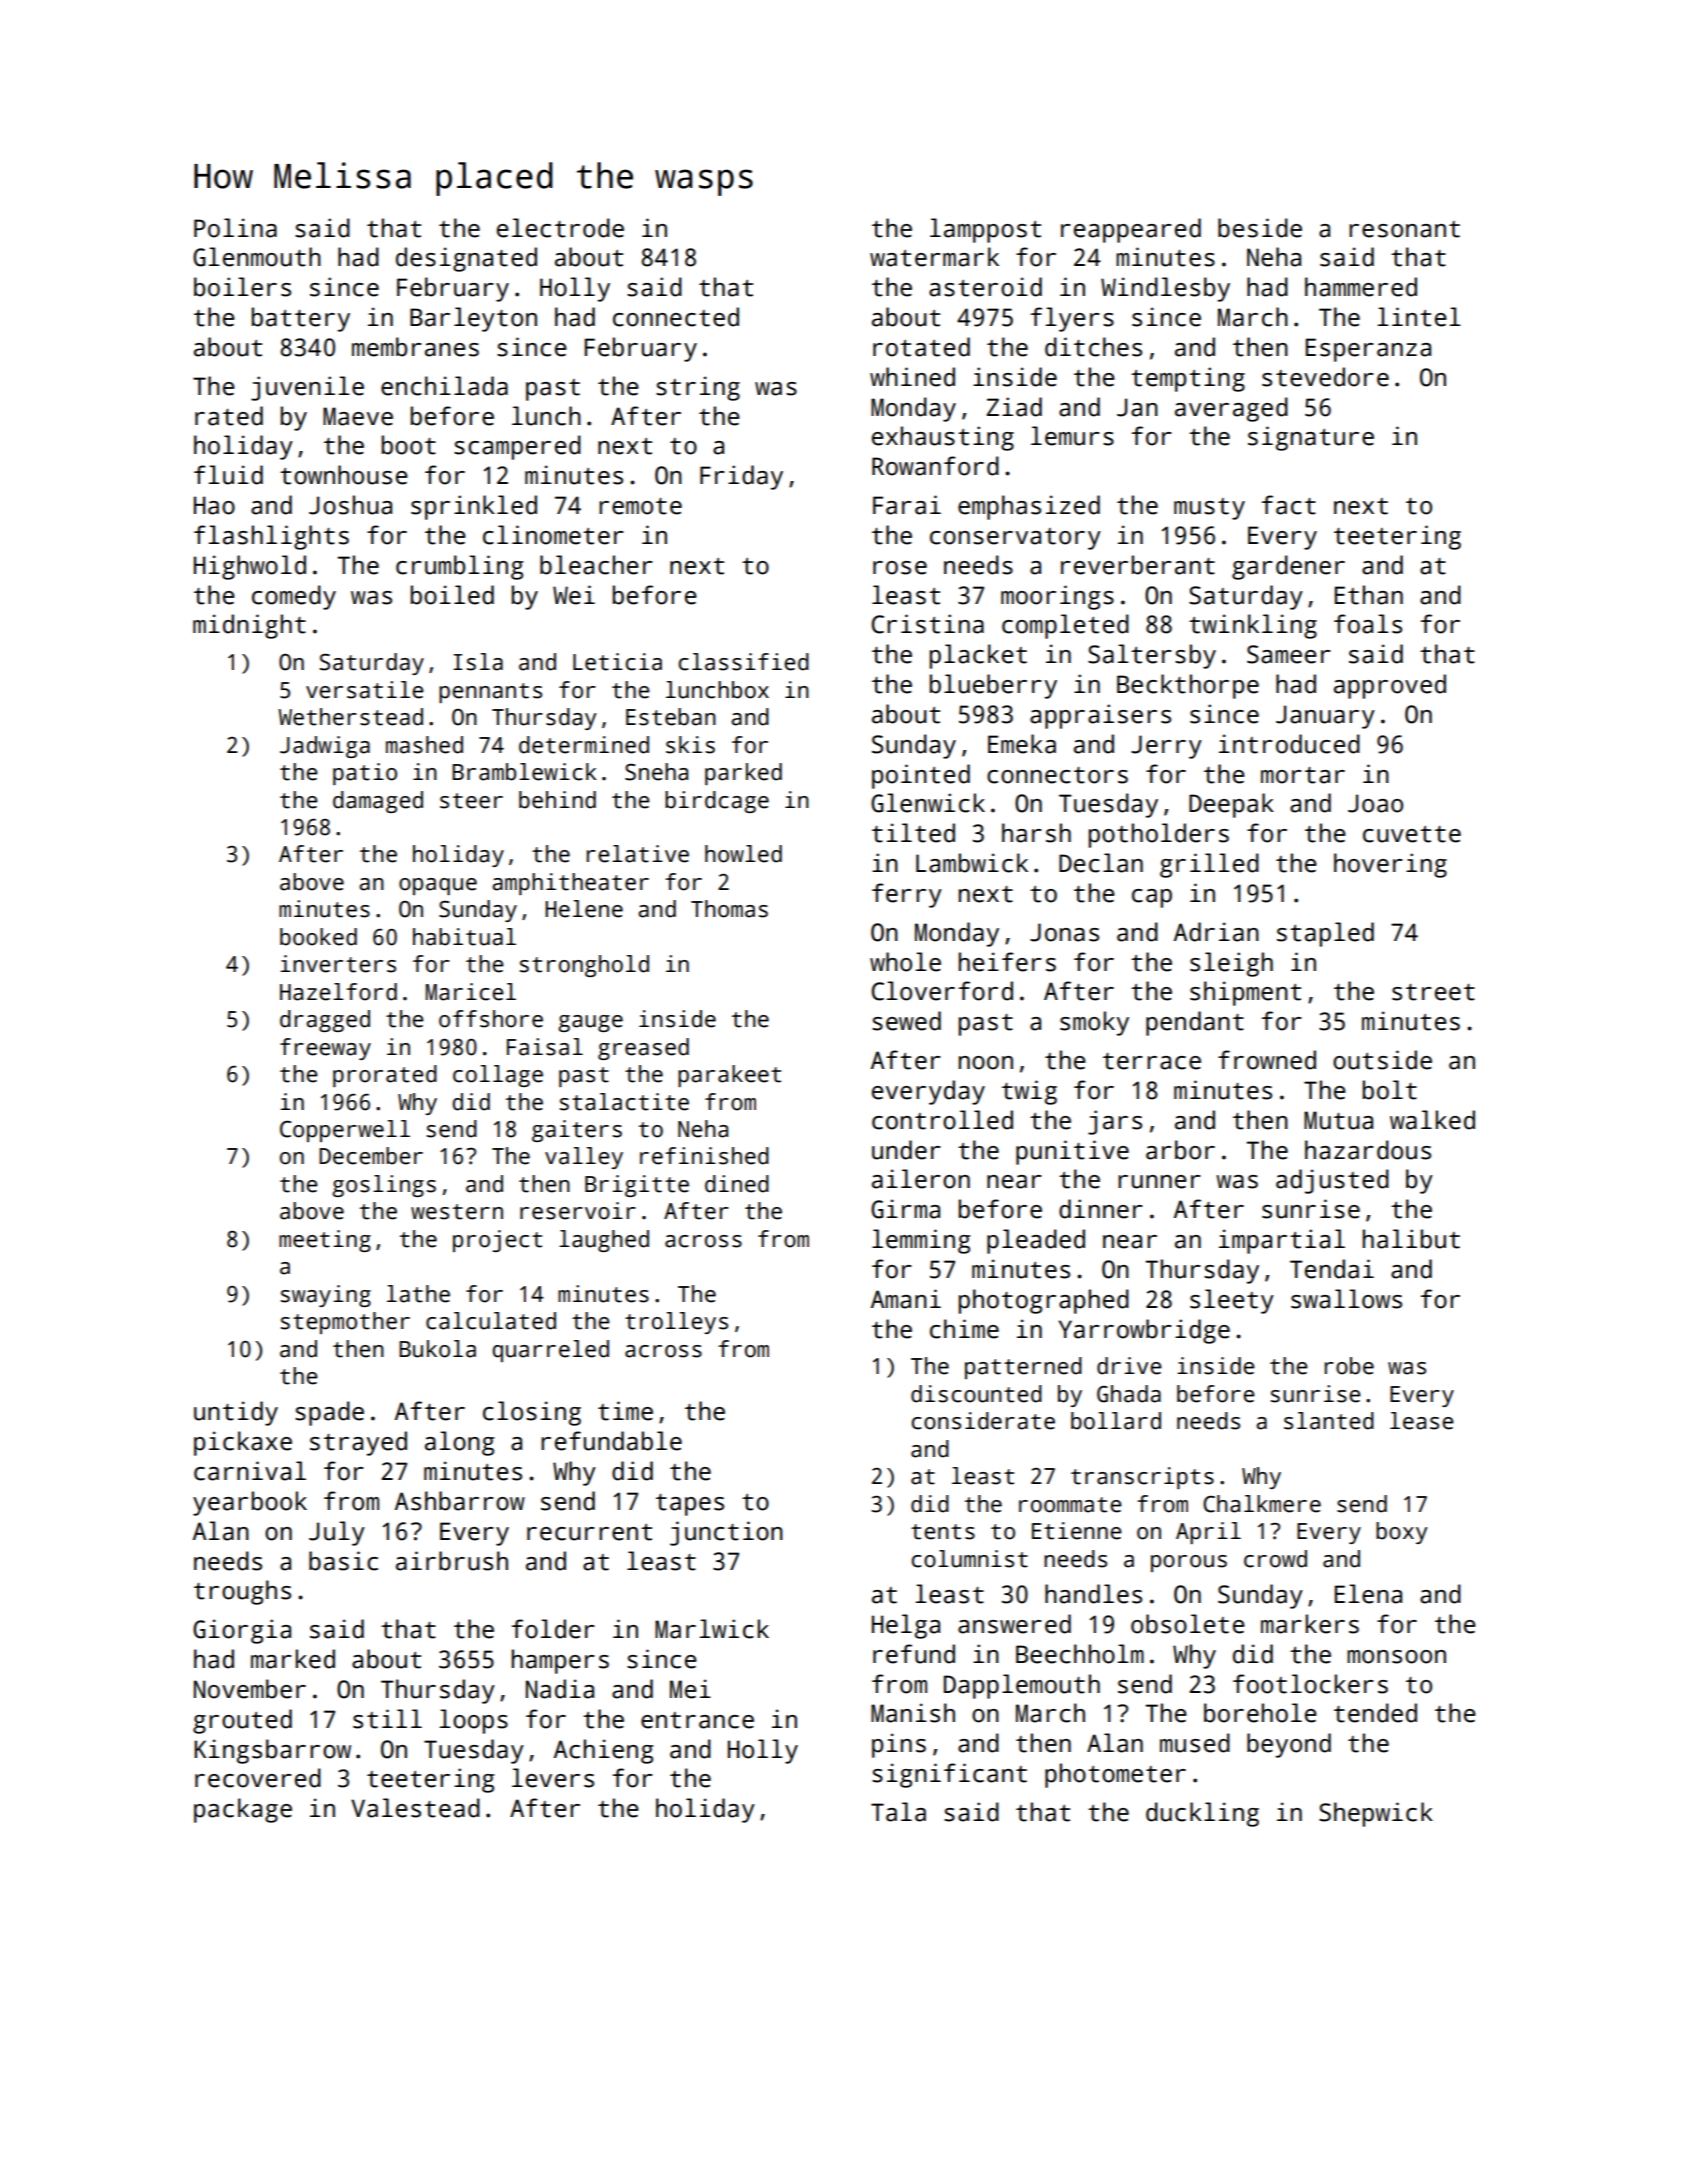 The width and height of the screenshot is (1683, 2178). What do you see at coordinates (371, 1156) in the screenshot?
I see `December` at bounding box center [371, 1156].
